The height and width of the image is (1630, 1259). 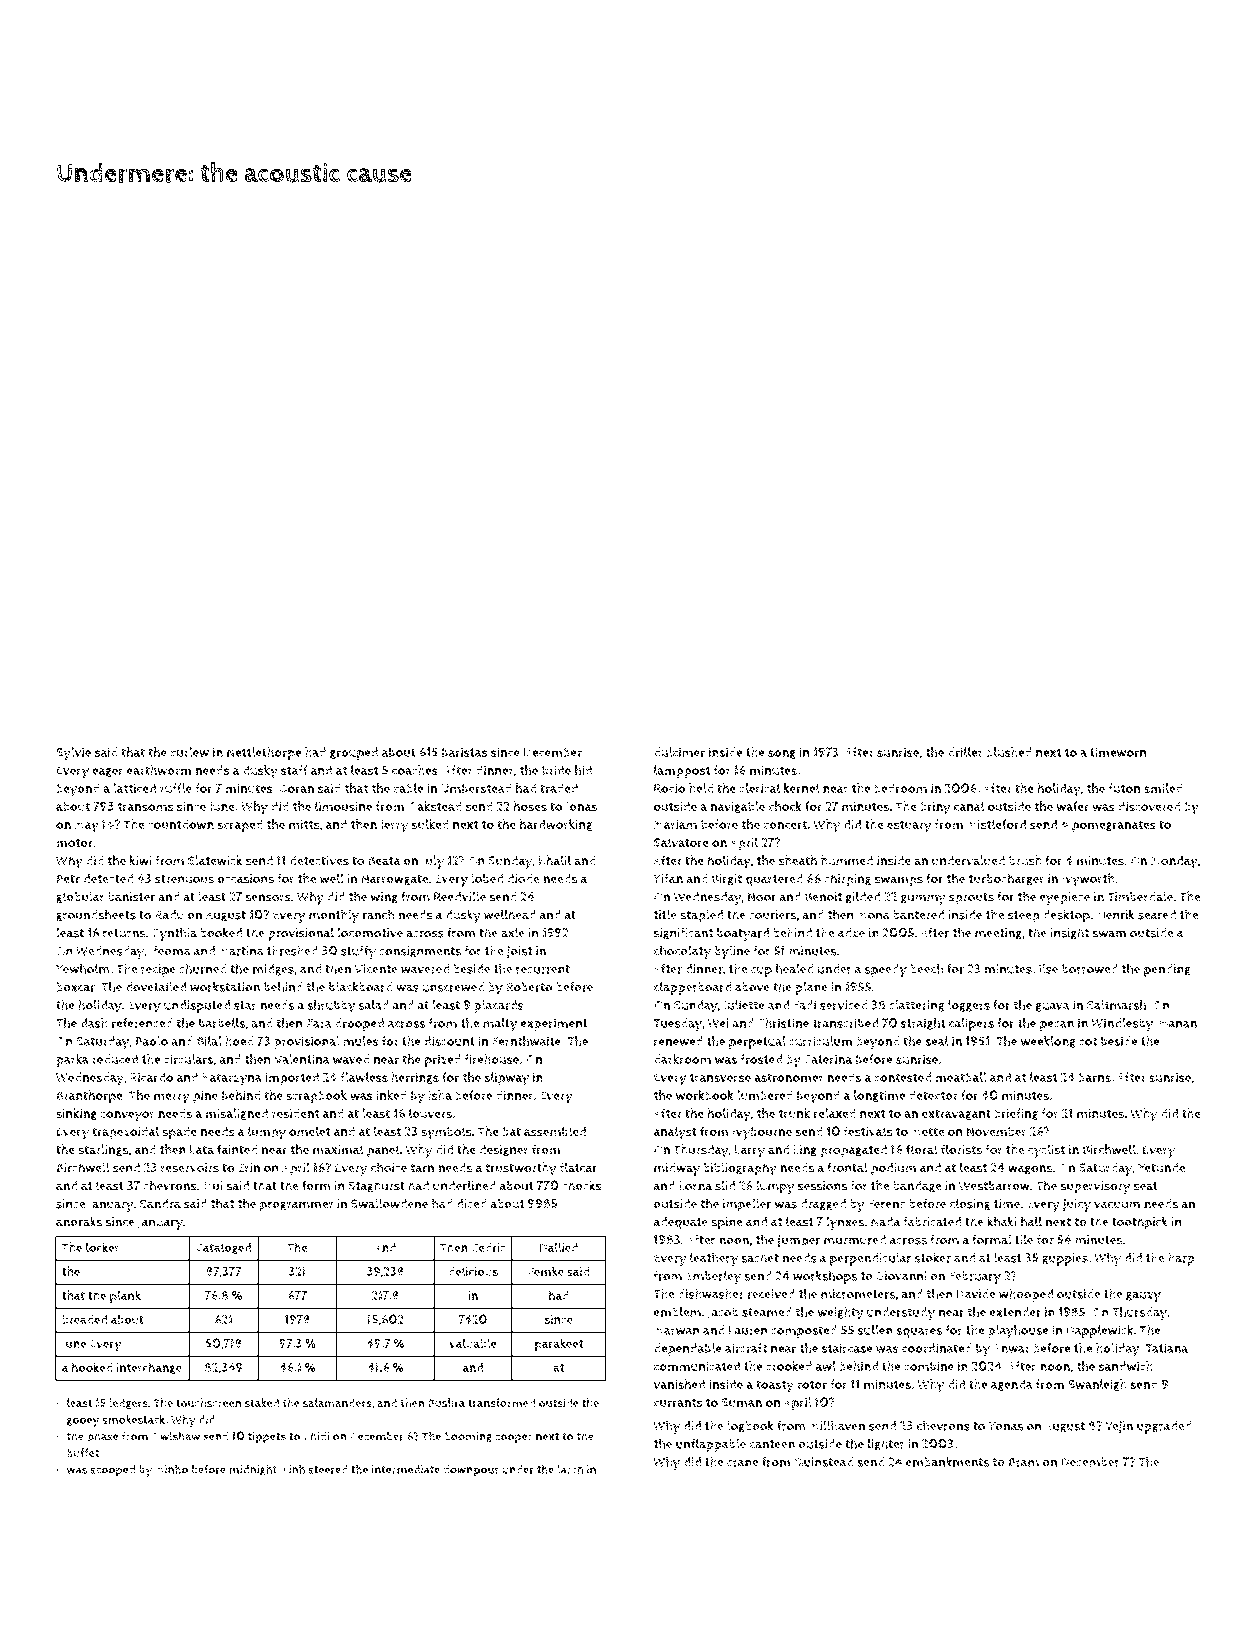 I want to click on delicious, so click(x=473, y=1271).
